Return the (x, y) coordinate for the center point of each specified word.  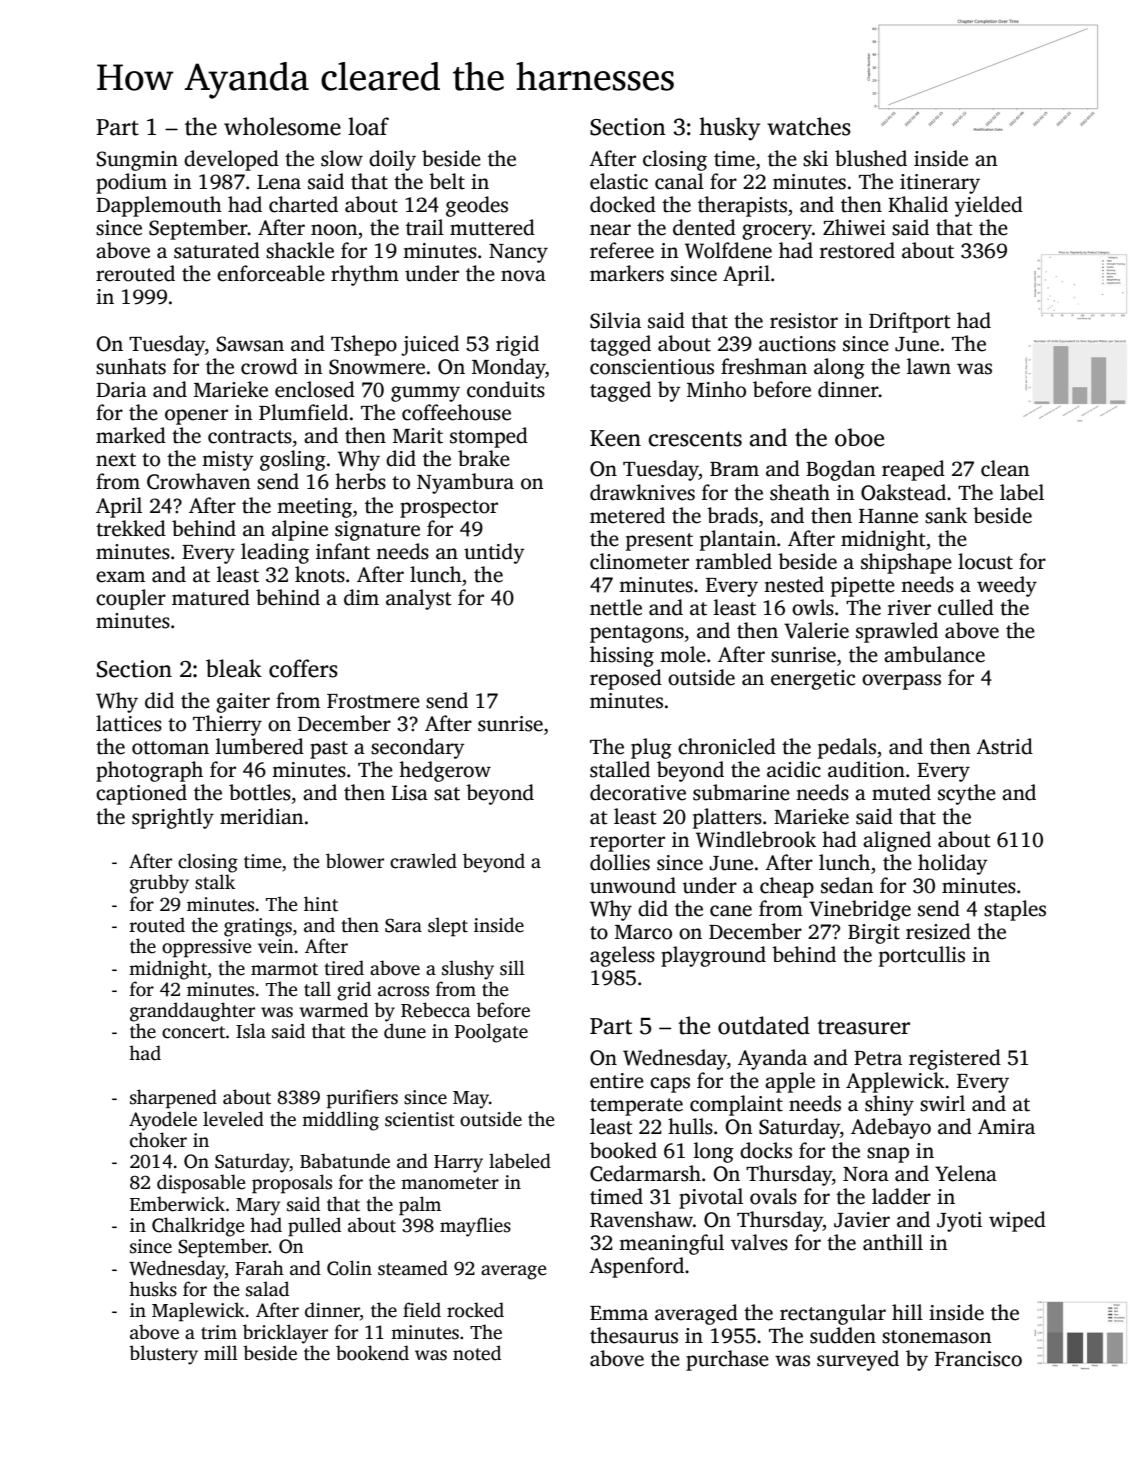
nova (523, 276)
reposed (626, 679)
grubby (159, 884)
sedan (847, 885)
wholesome (282, 126)
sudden (843, 1335)
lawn (929, 366)
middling (340, 1121)
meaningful (671, 1244)
